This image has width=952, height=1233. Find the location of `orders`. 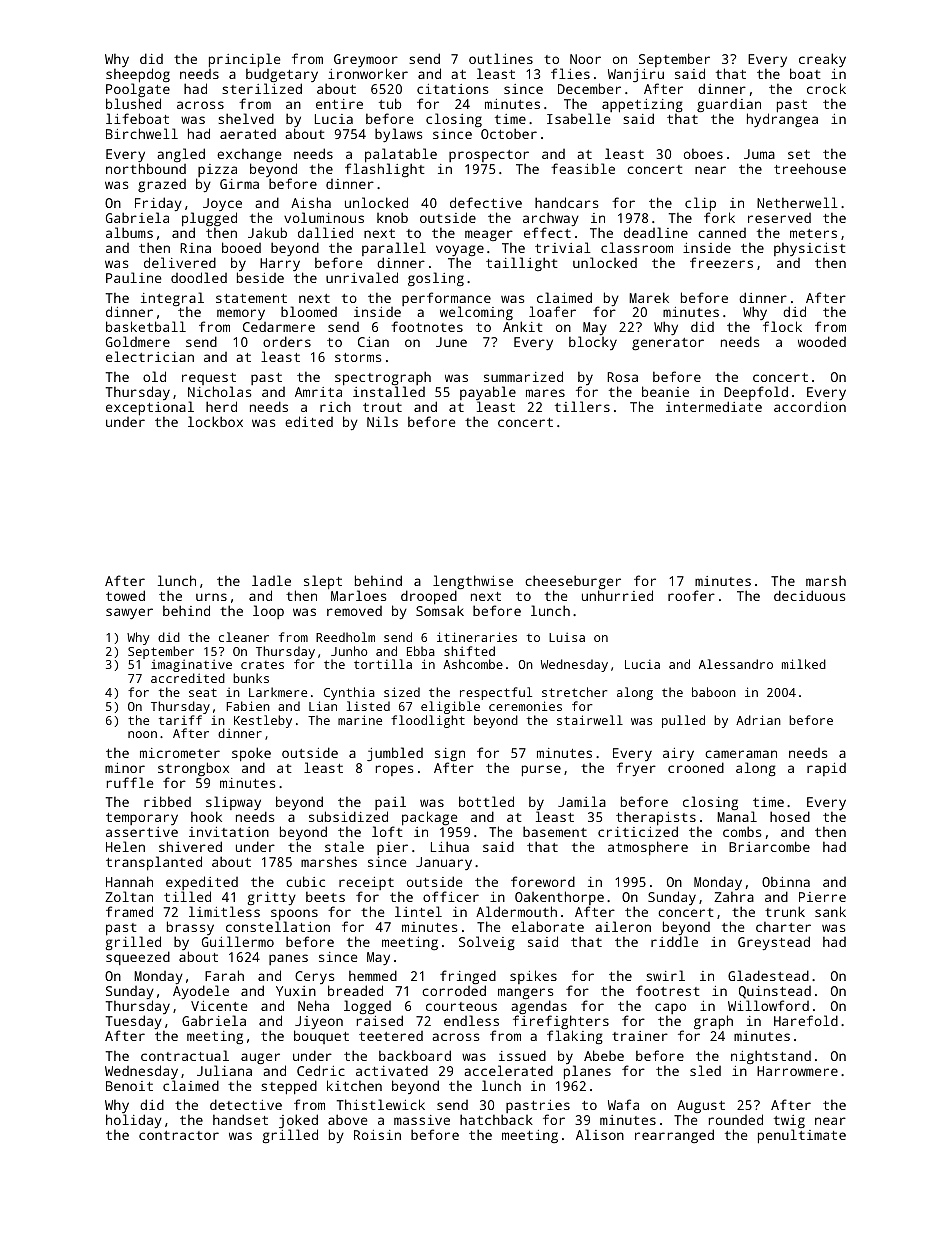

orders is located at coordinates (287, 341).
